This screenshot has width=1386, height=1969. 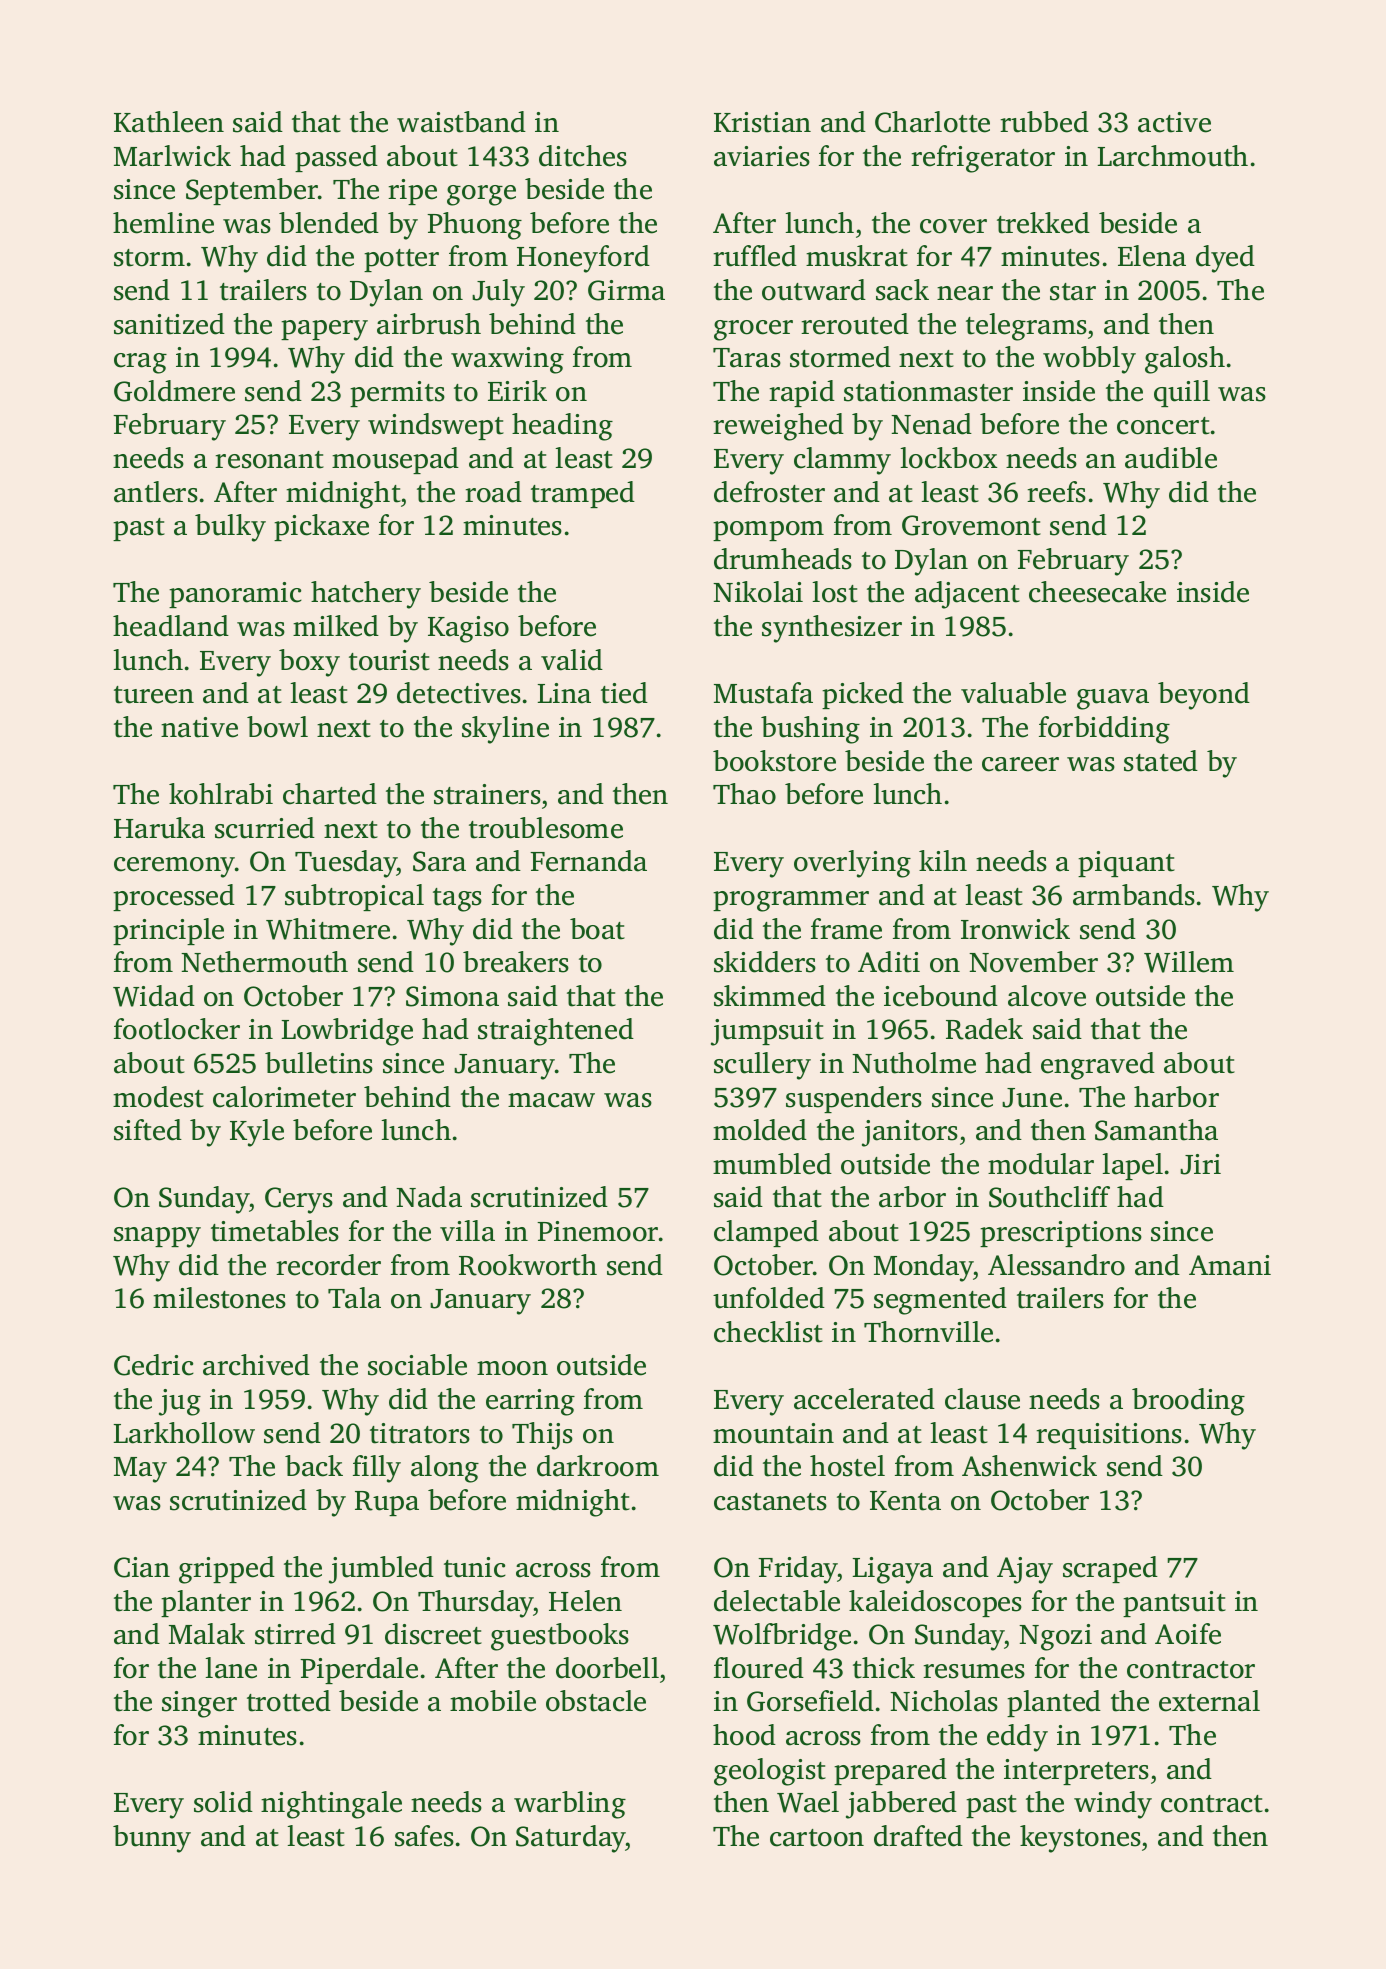 What do you see at coordinates (1156, 1130) in the screenshot?
I see `Samantha` at bounding box center [1156, 1130].
